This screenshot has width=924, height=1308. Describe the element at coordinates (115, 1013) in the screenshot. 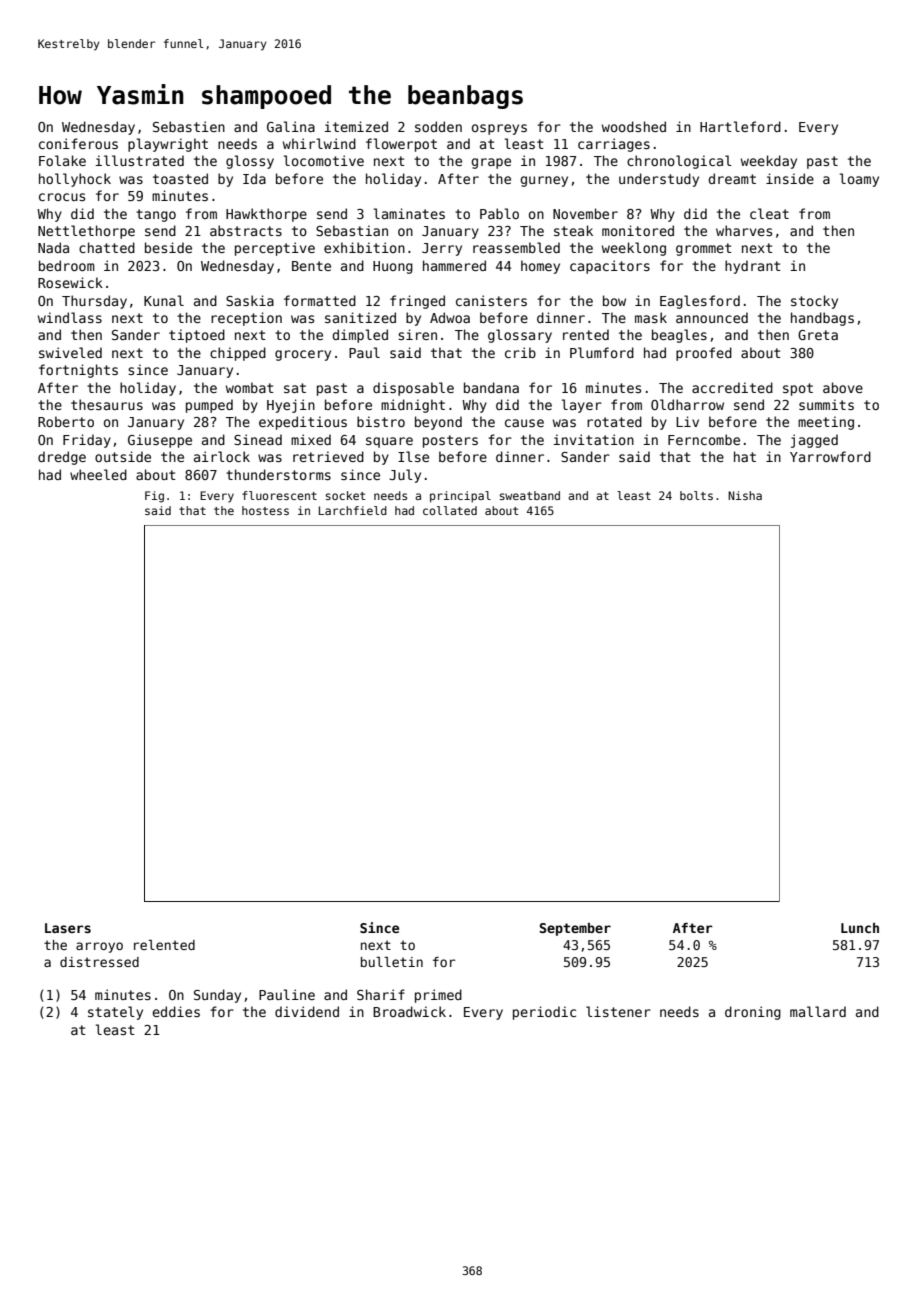

I see `stately` at that location.
